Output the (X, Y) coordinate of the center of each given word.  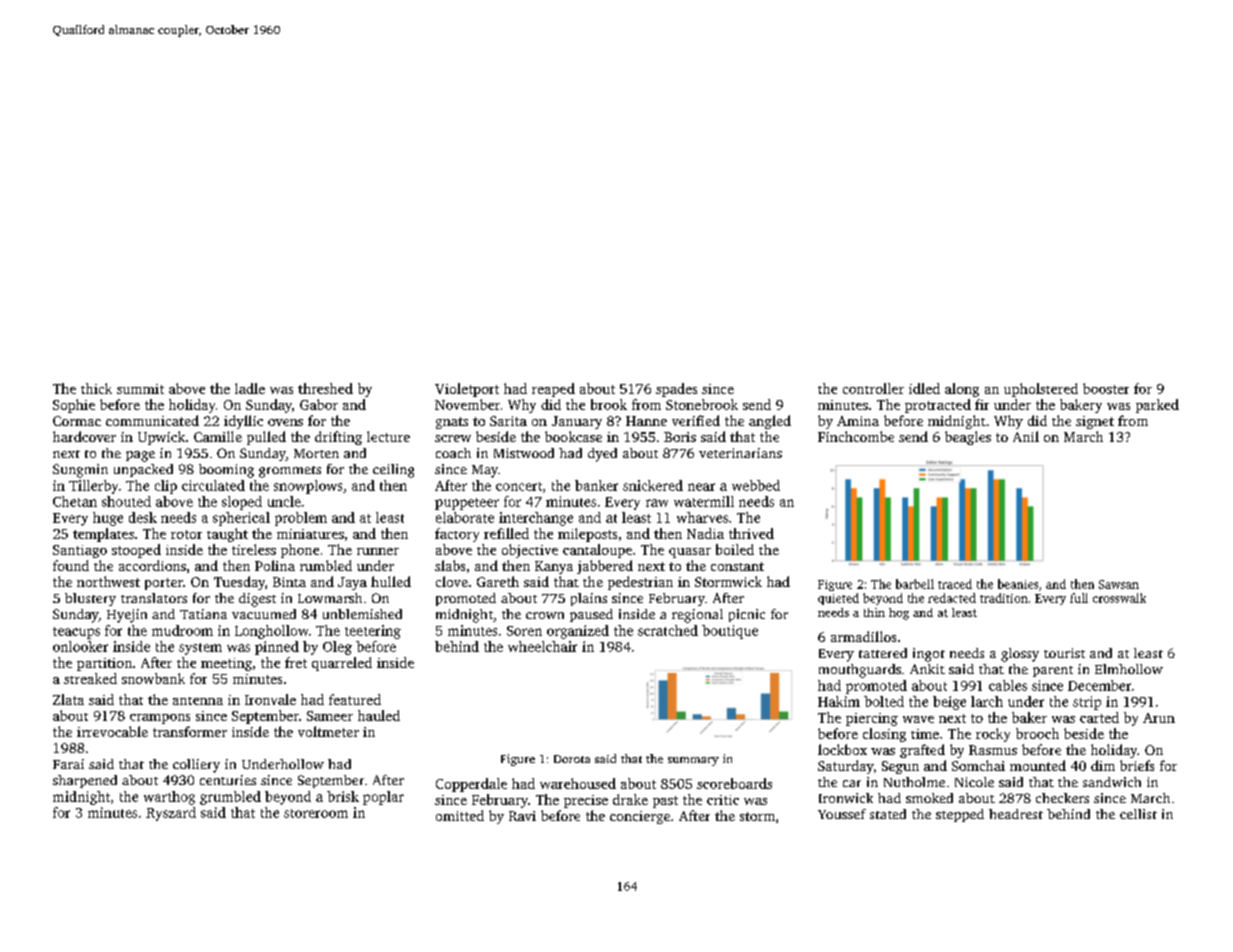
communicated (152, 420)
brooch (1037, 733)
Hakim (839, 701)
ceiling (393, 471)
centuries (228, 780)
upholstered (1041, 390)
